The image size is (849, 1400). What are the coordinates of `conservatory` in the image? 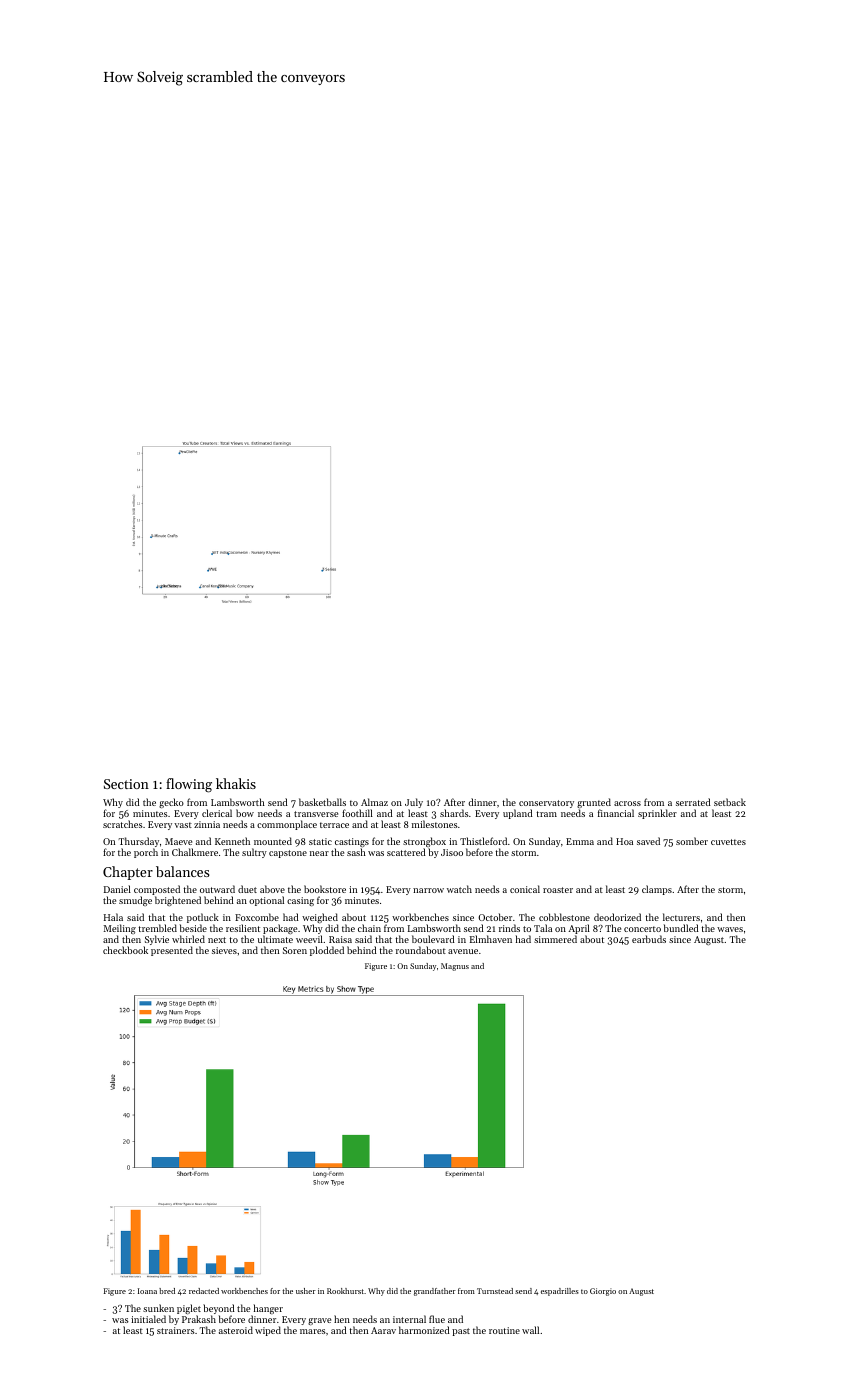 It's located at (546, 805).
